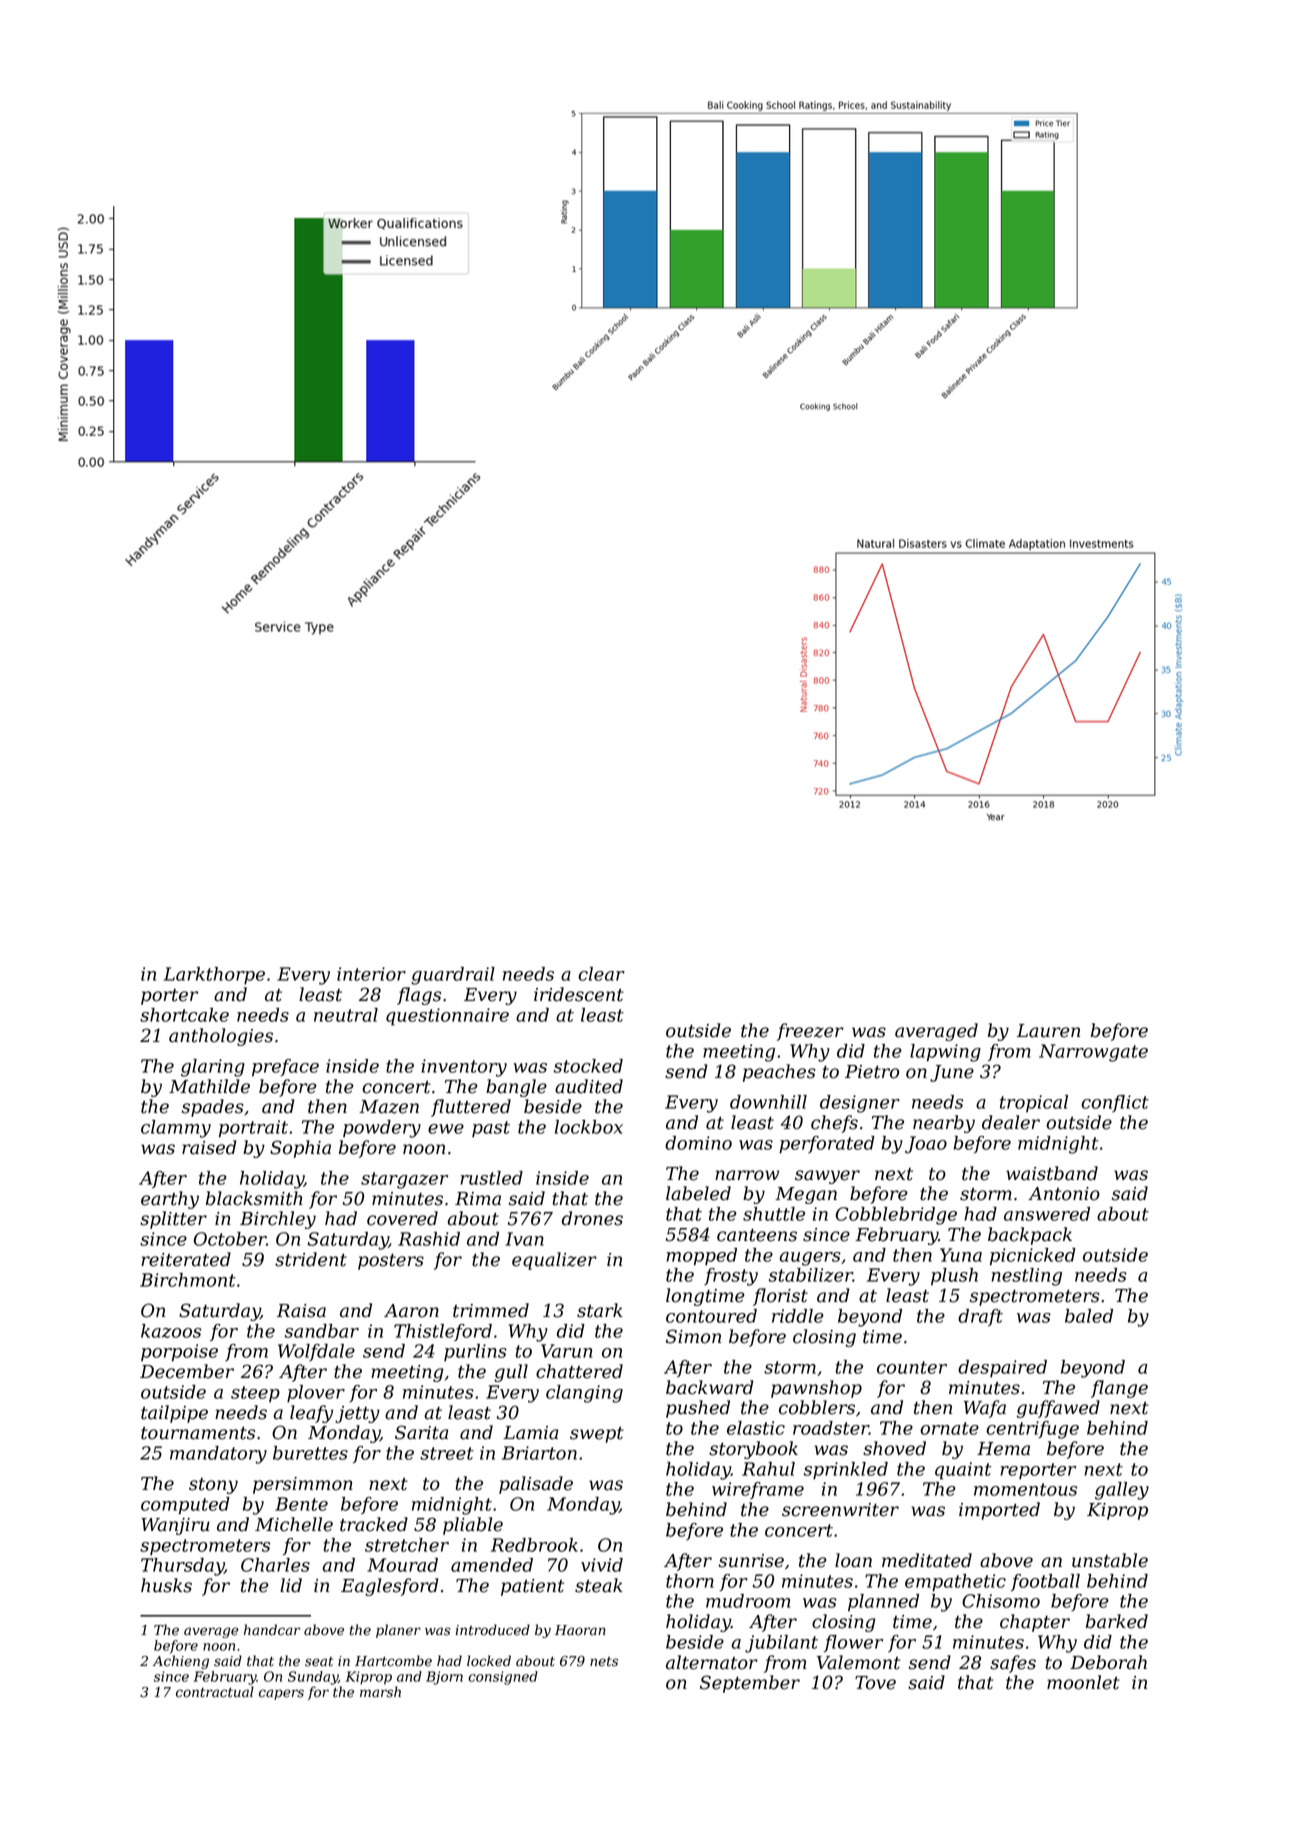 Image resolution: width=1289 pixels, height=1824 pixels. What do you see at coordinates (453, 976) in the document?
I see `guardrail` at bounding box center [453, 976].
